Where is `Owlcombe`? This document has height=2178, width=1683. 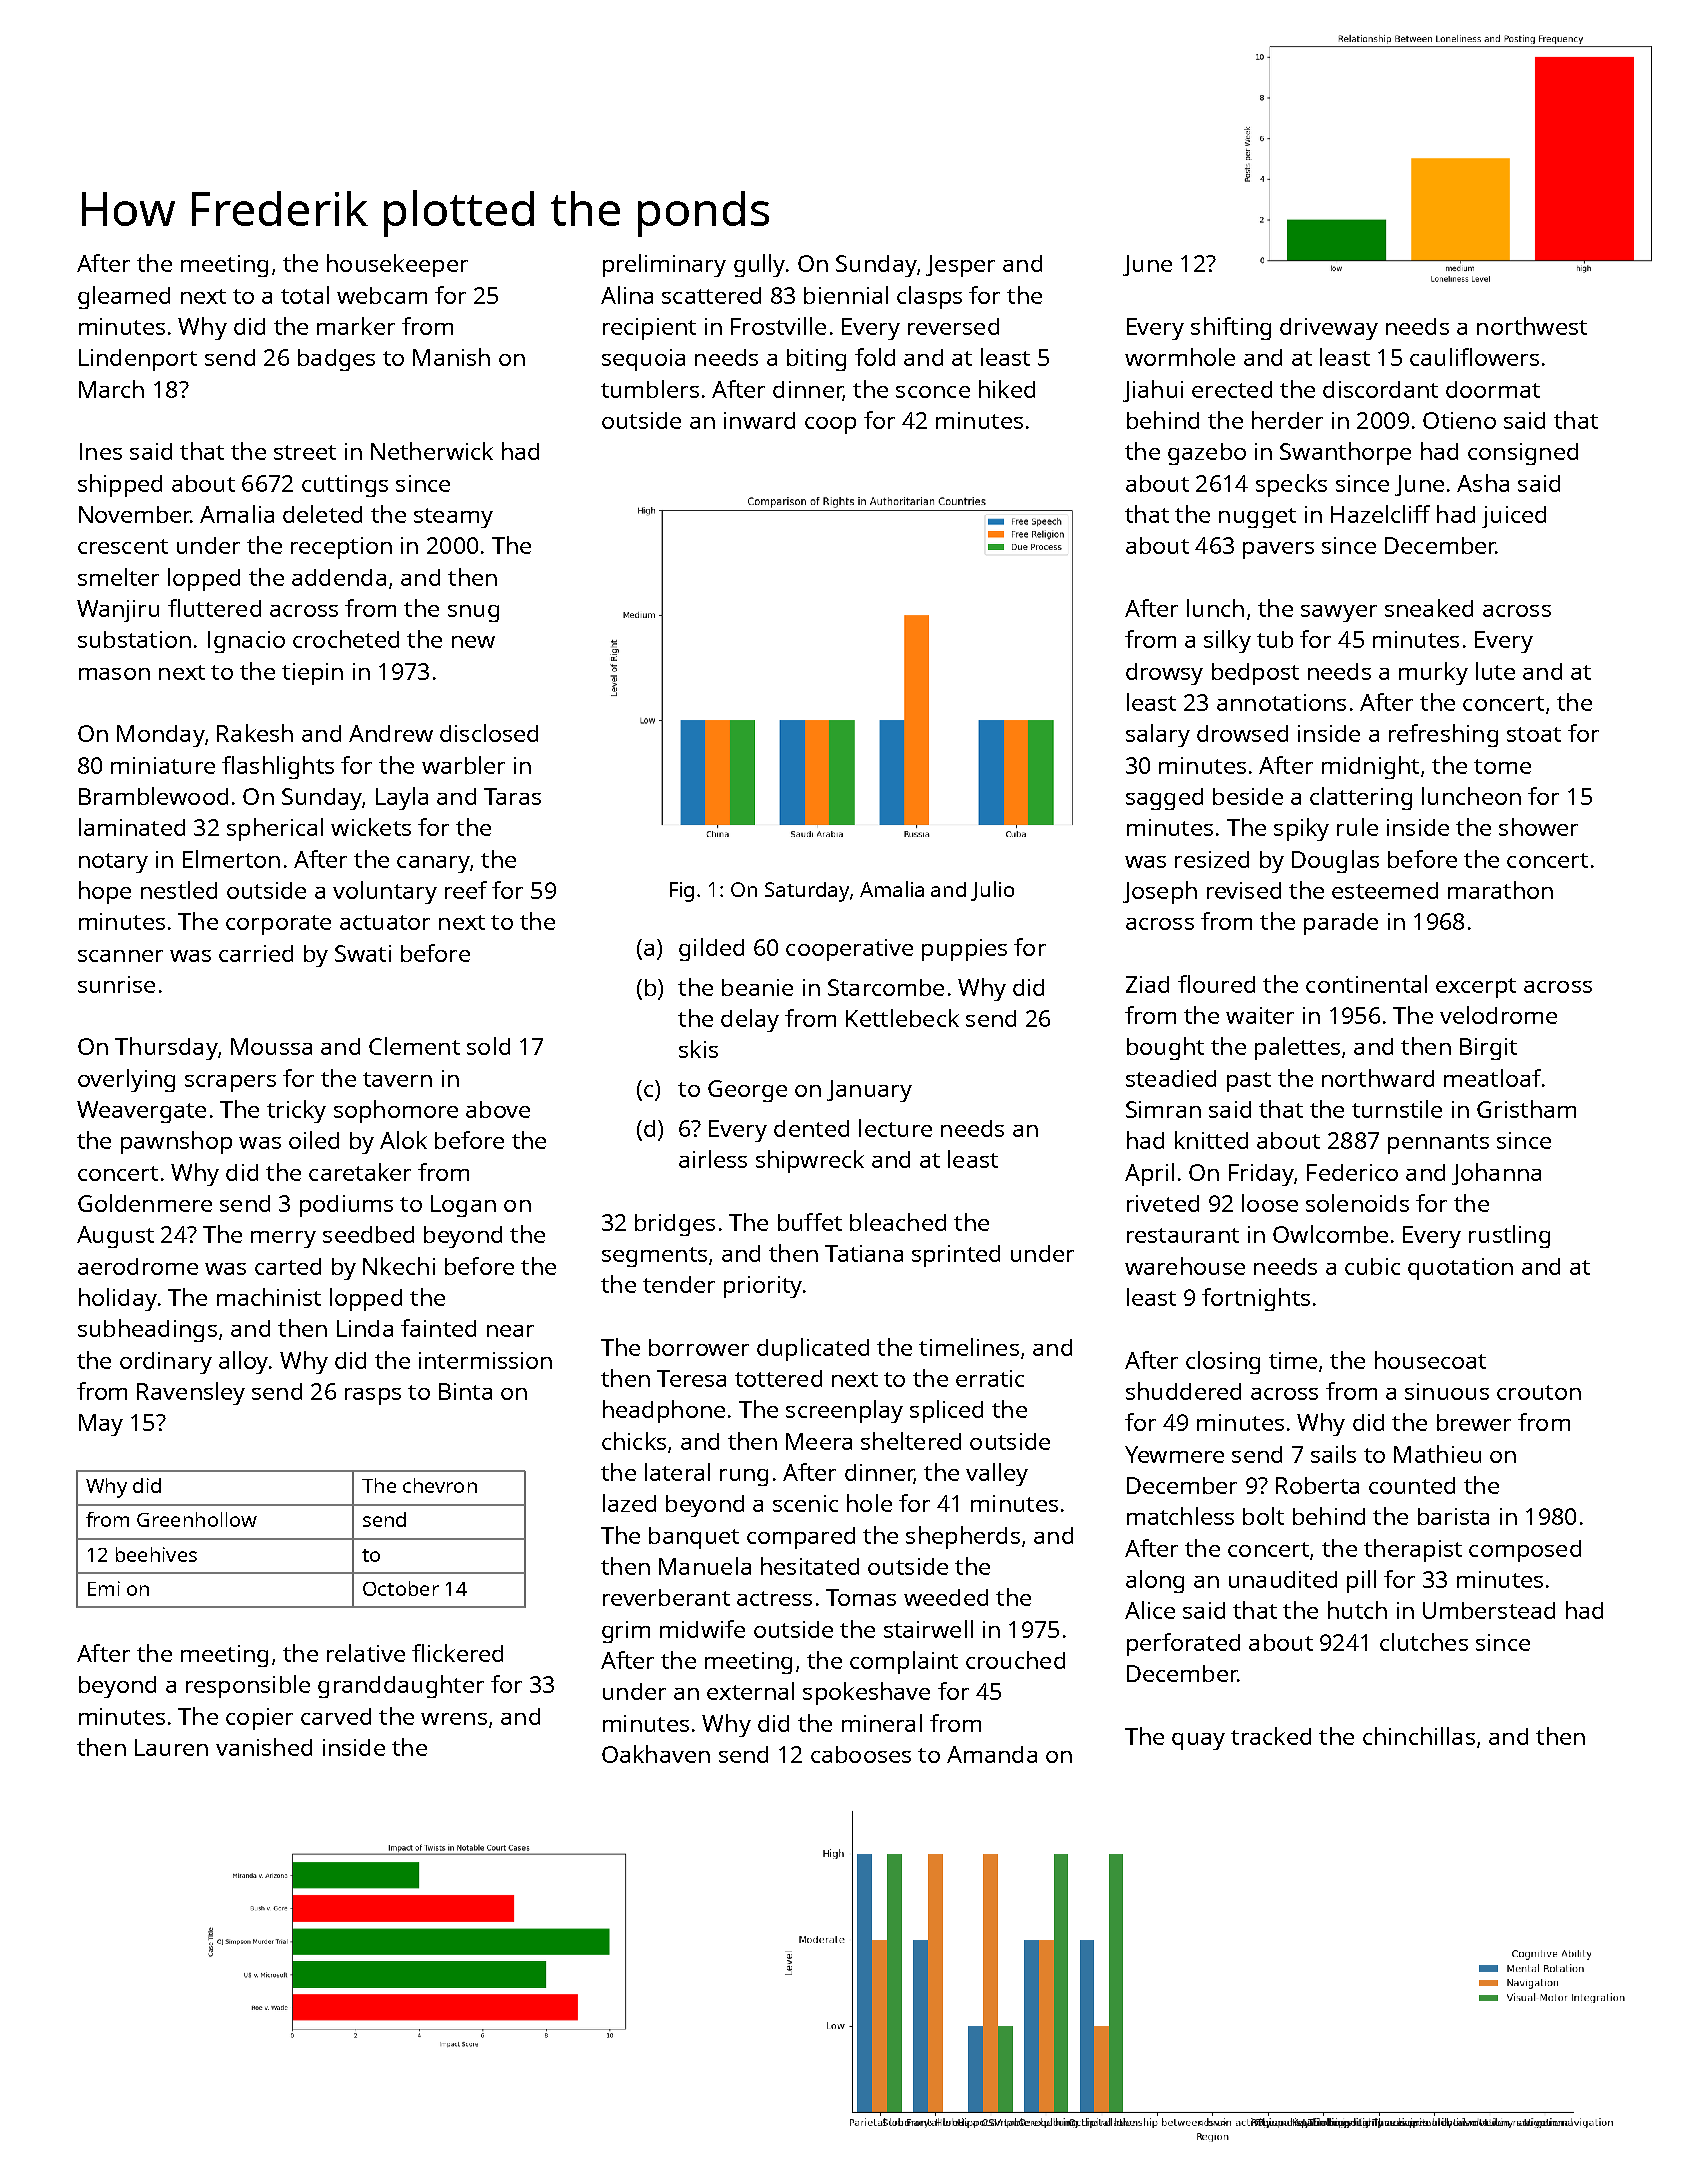 Owlcombe is located at coordinates (1330, 1234).
